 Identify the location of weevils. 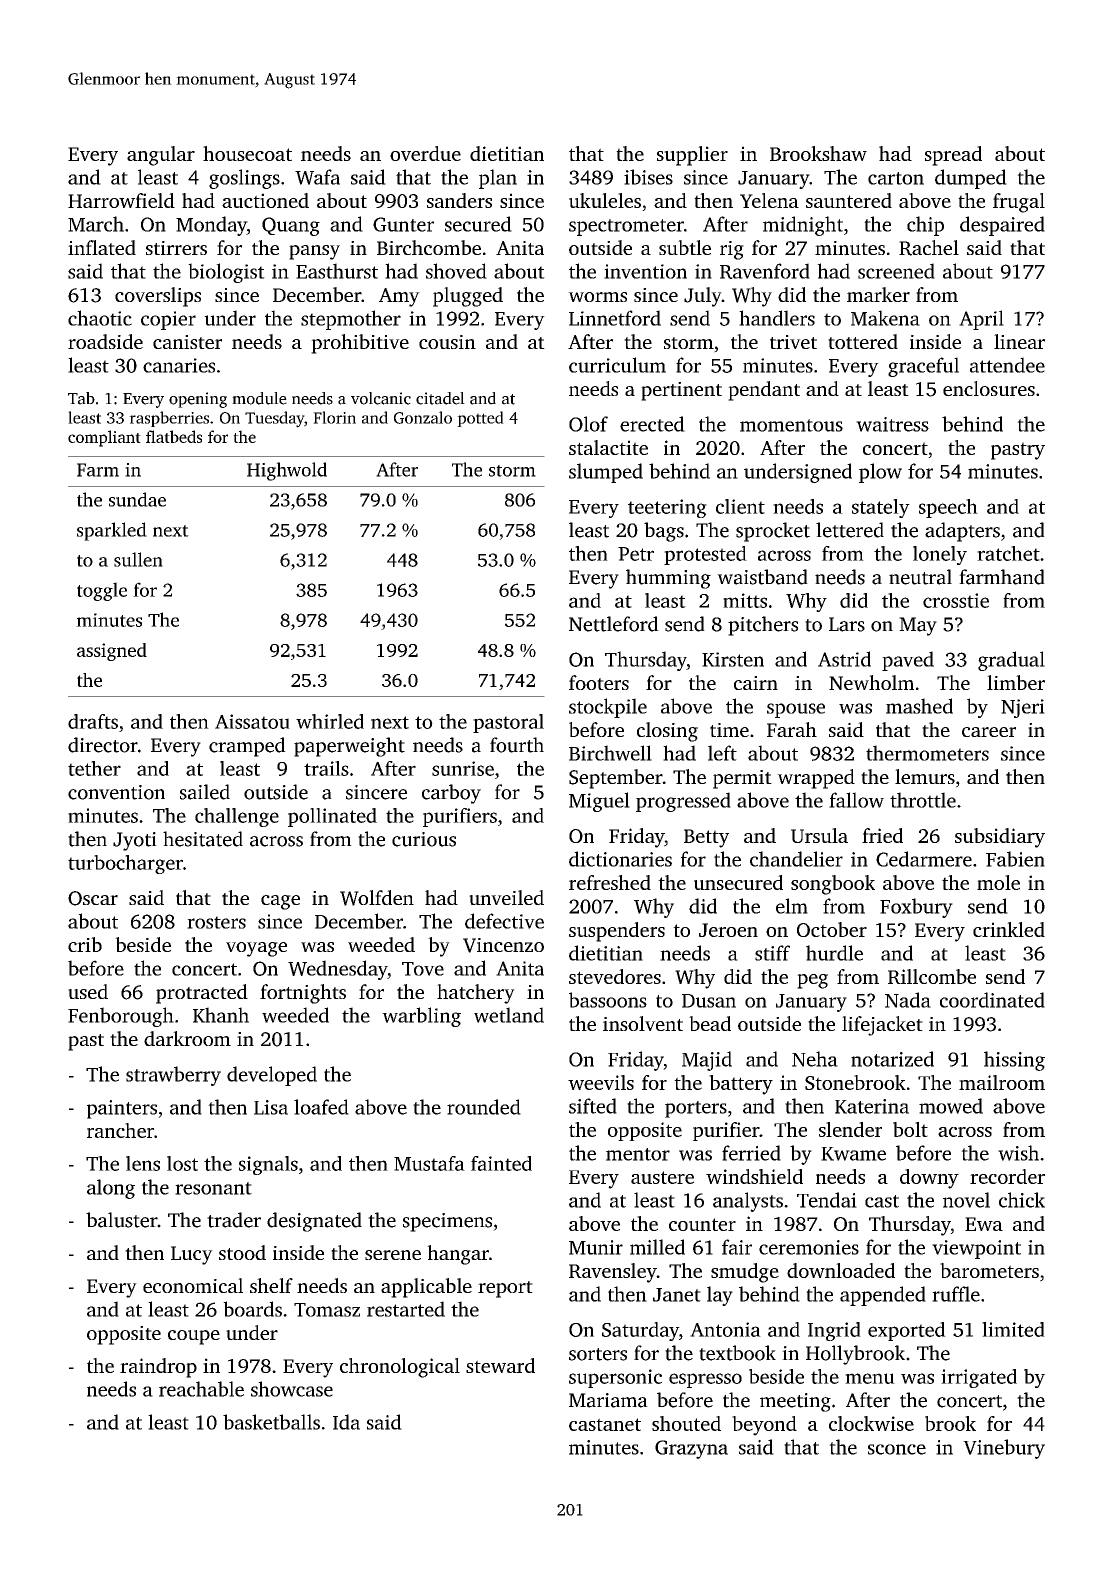
(601, 1082).
